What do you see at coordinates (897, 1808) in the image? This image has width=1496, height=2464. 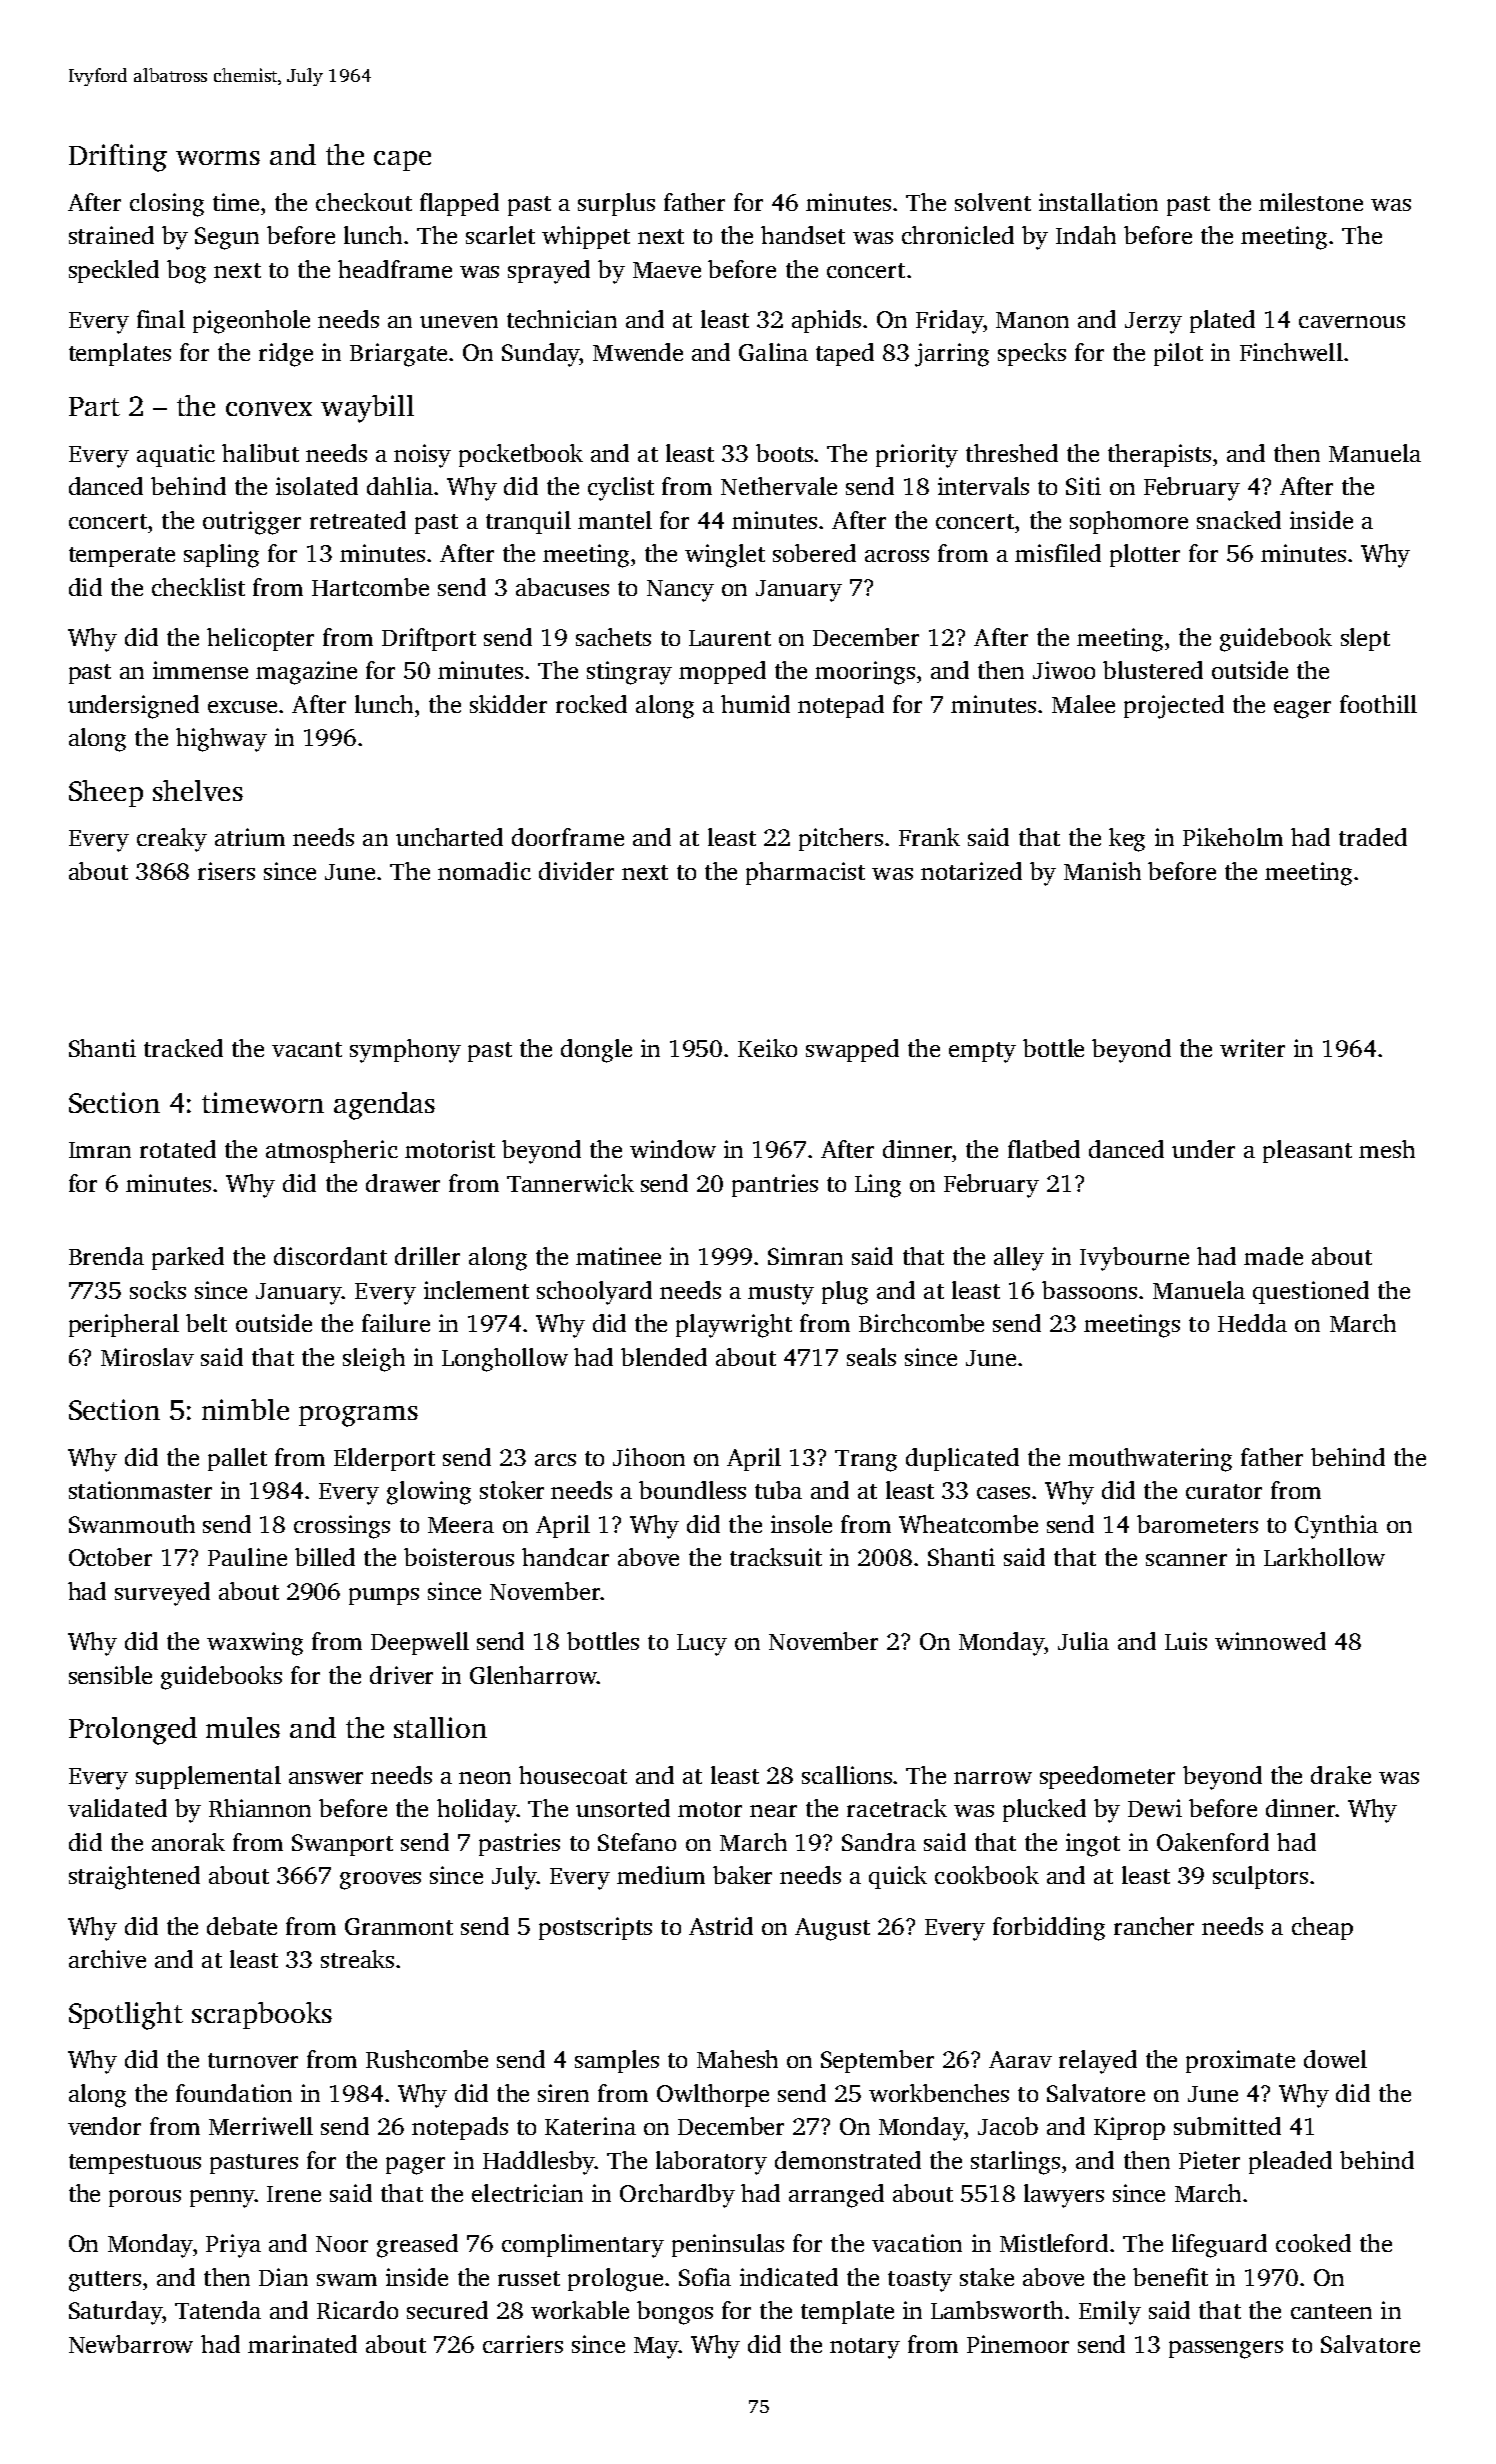 I see `racetrack` at bounding box center [897, 1808].
